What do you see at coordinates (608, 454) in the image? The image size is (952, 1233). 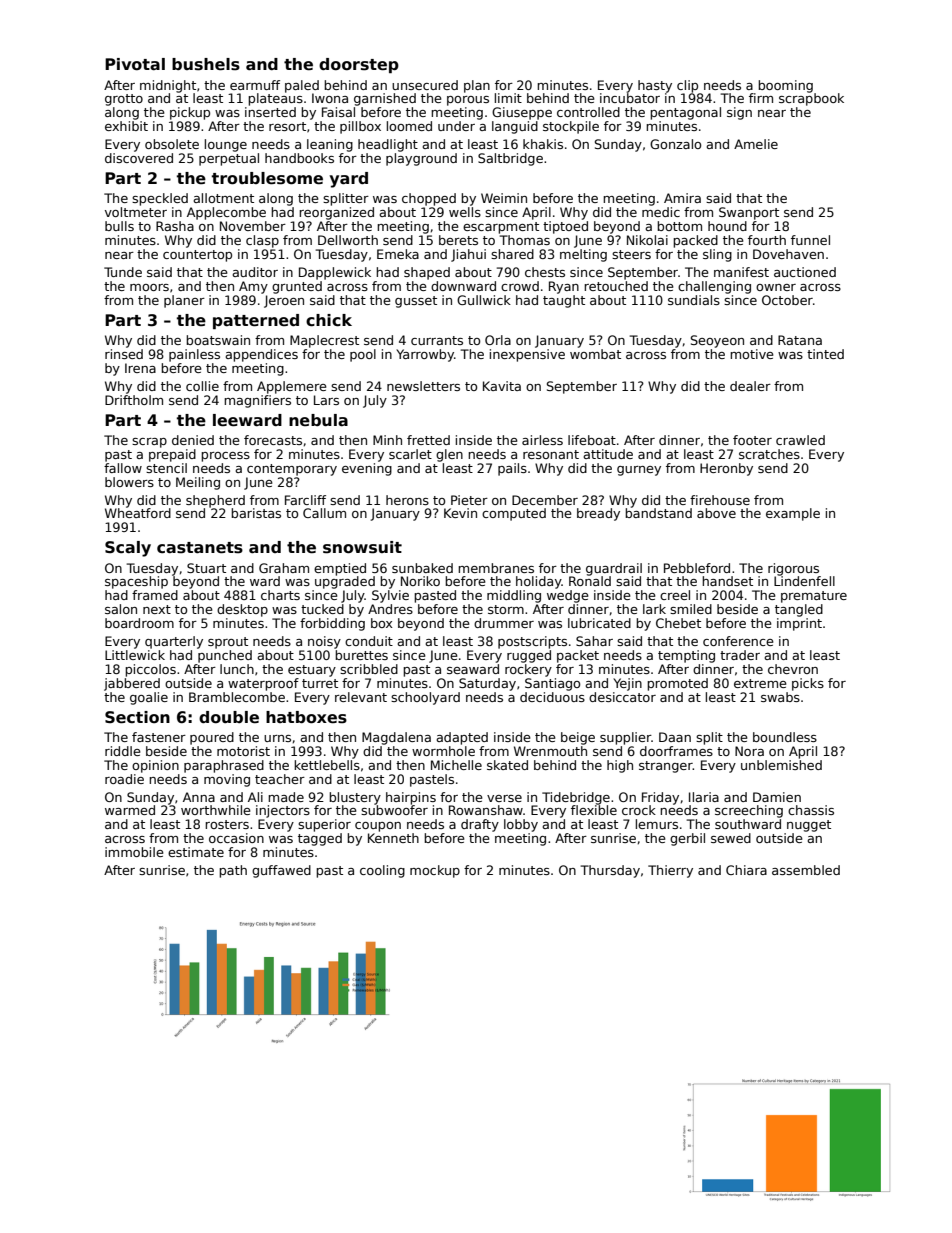 I see `attitude` at bounding box center [608, 454].
